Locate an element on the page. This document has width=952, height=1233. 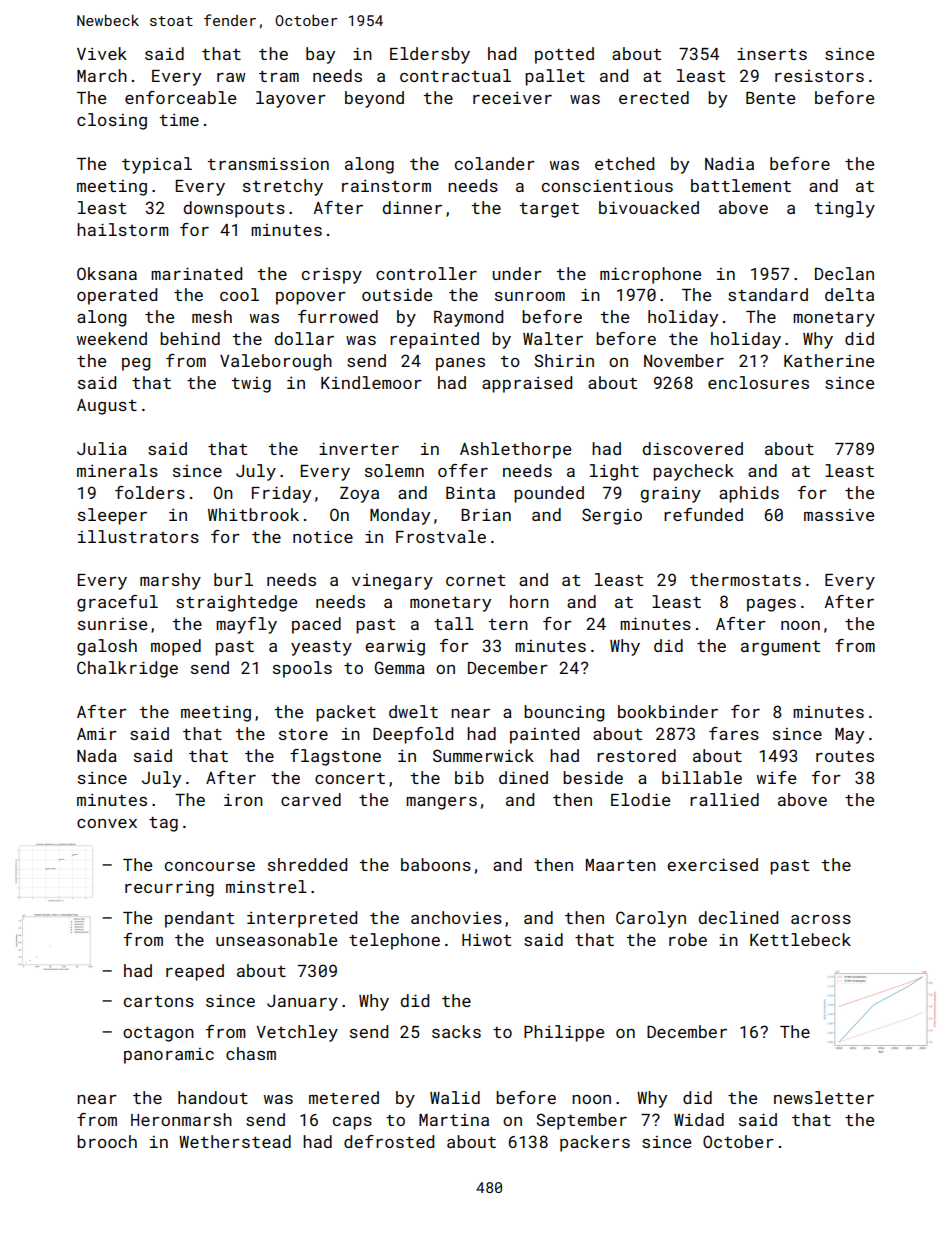
Vetchley is located at coordinates (297, 1033).
